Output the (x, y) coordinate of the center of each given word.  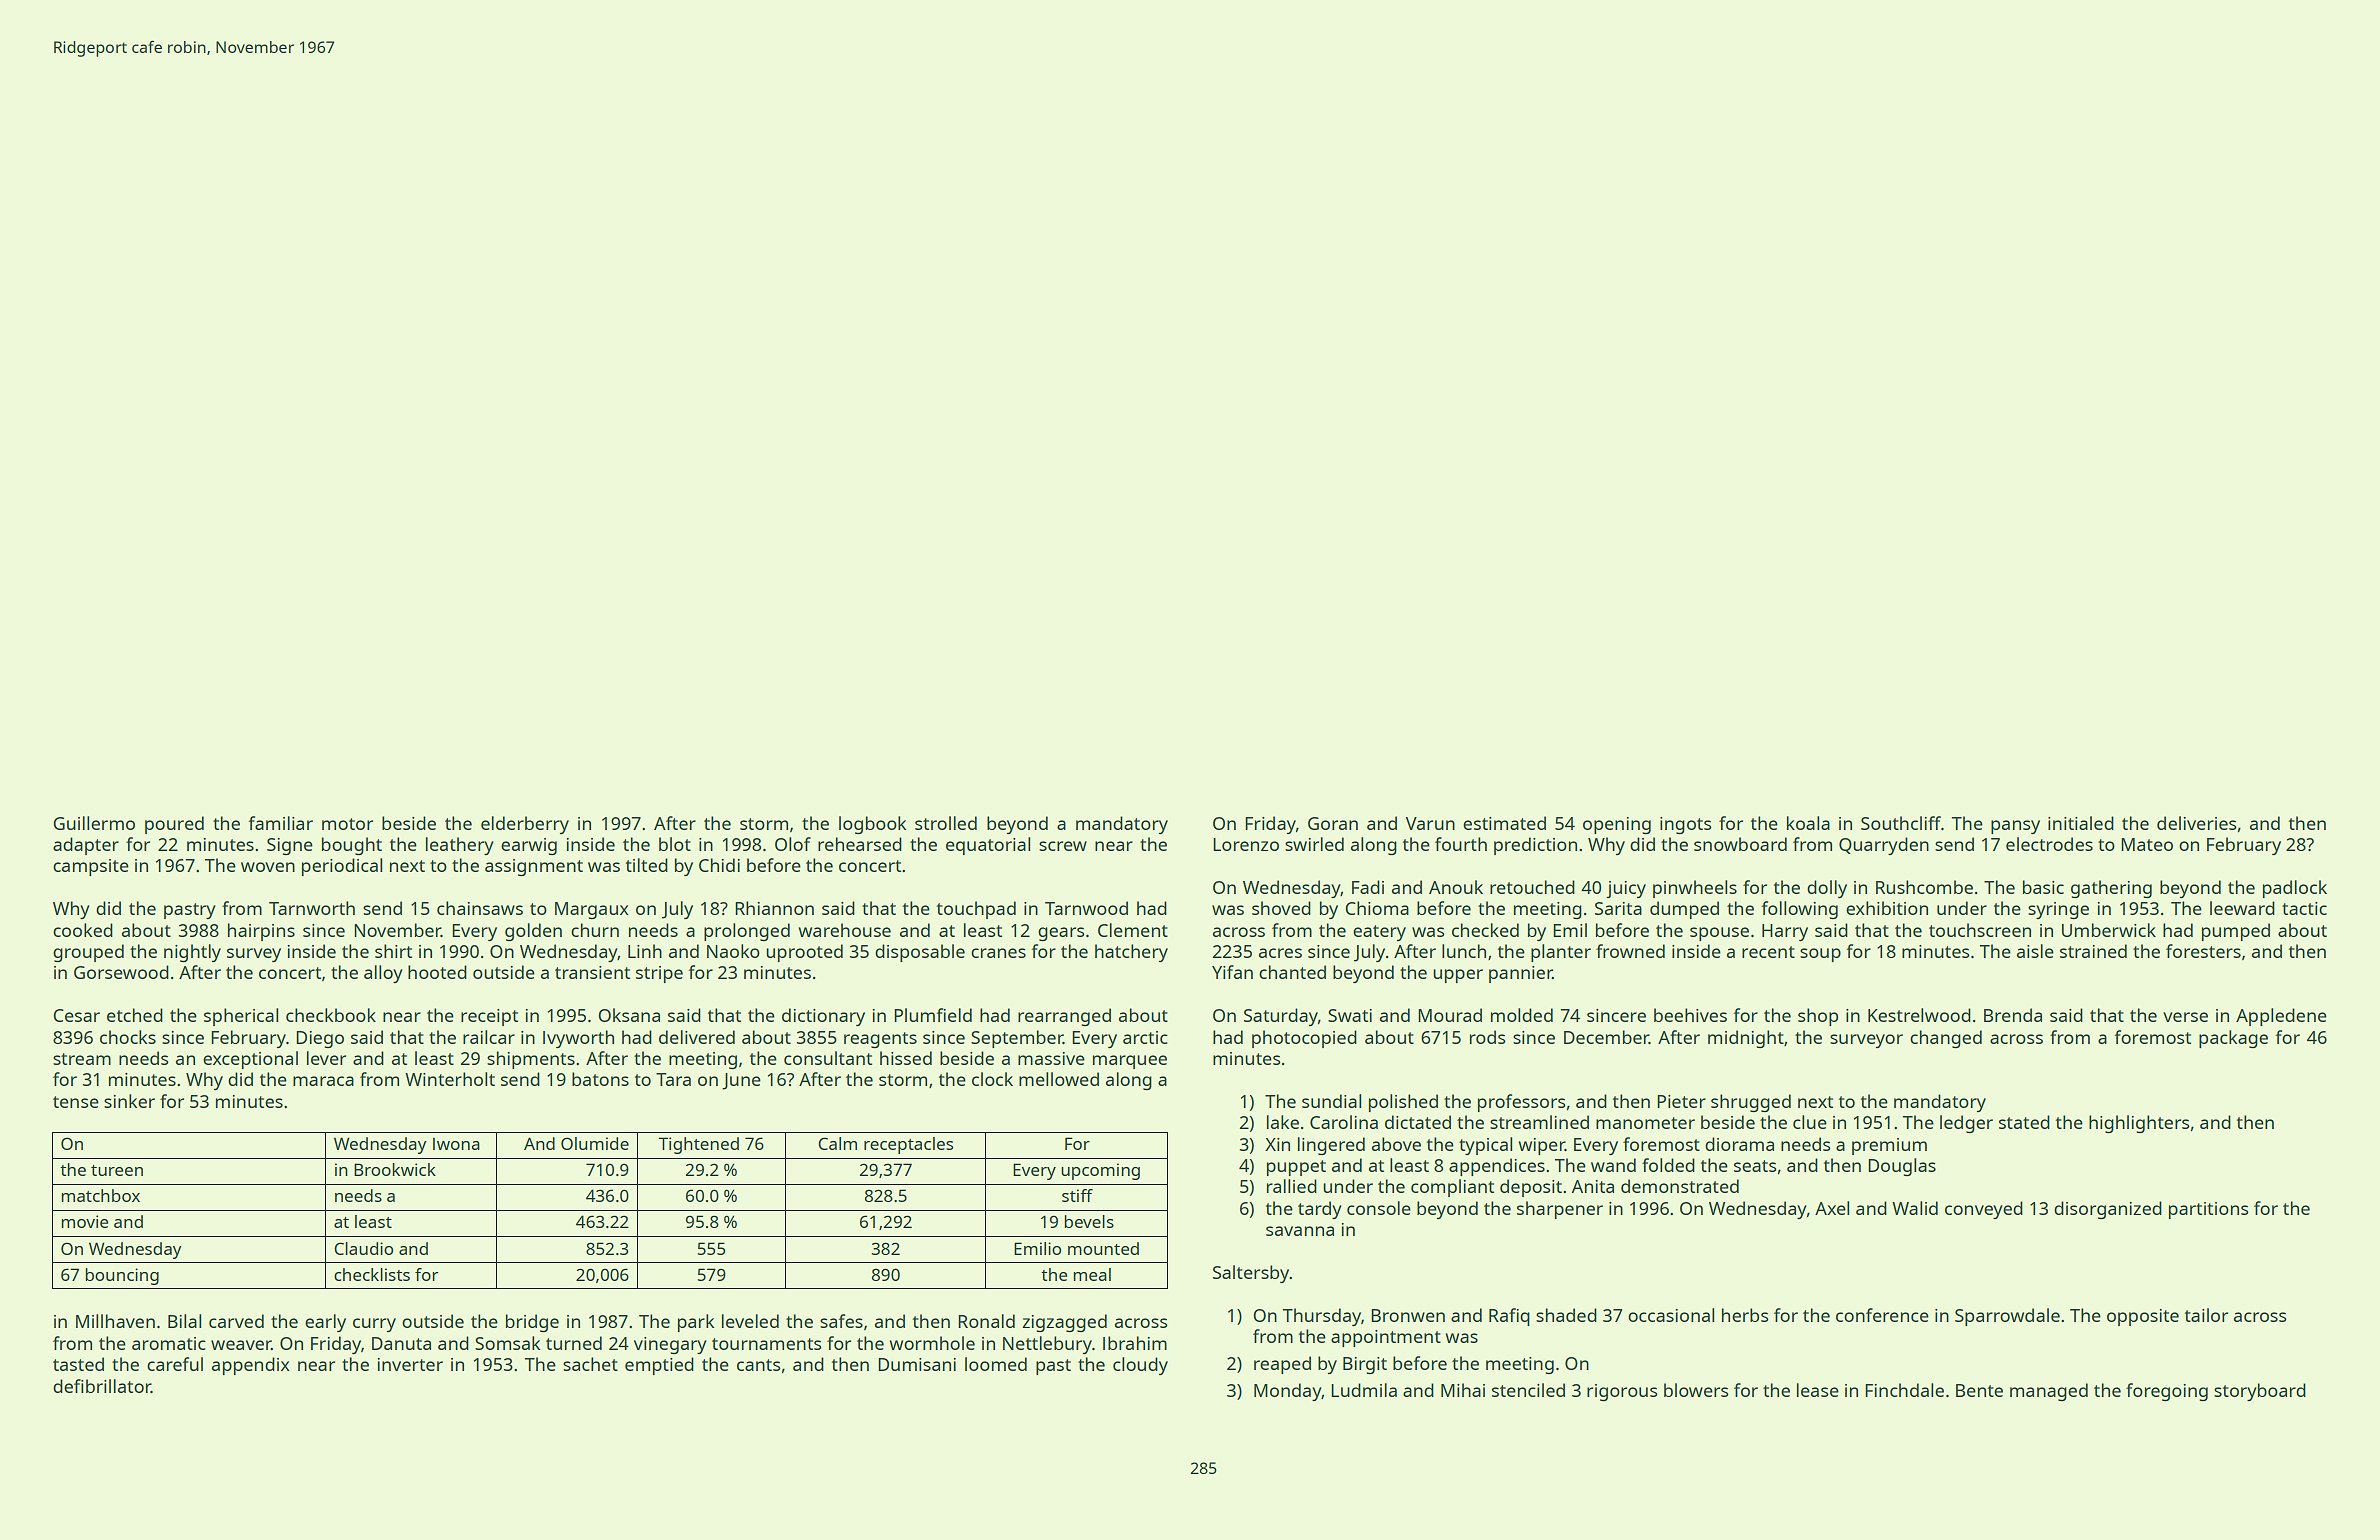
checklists (372, 1274)
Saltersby (1251, 1274)
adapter (86, 846)
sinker (129, 1101)
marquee (1130, 1062)
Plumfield (933, 1015)
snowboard (1740, 844)
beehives (1690, 1015)
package (2233, 1039)
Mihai (1463, 1390)
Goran (1333, 823)
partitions (2209, 1210)
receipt (489, 1017)
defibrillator (102, 1386)
